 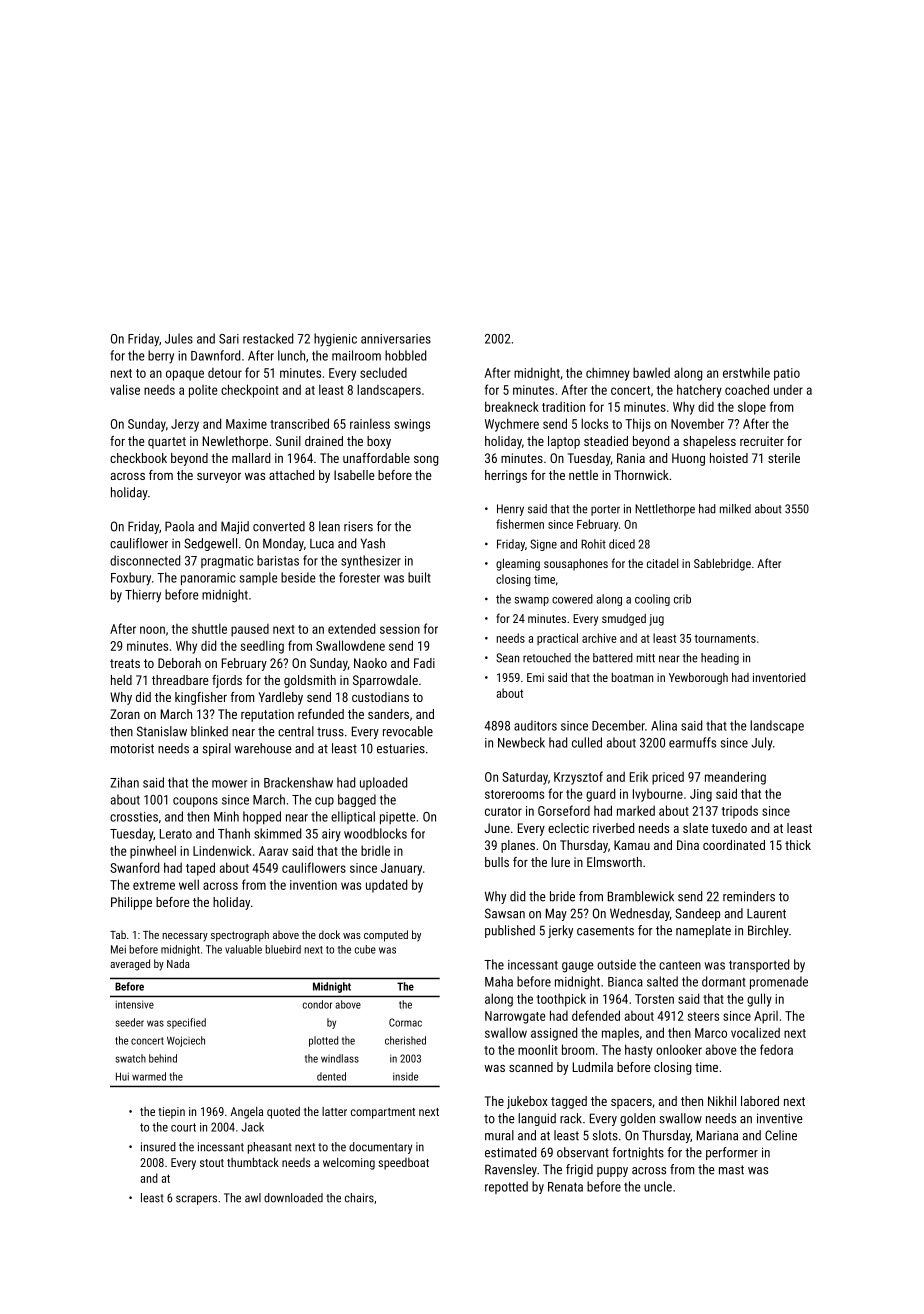 What do you see at coordinates (506, 1187) in the page?
I see `repotted` at bounding box center [506, 1187].
